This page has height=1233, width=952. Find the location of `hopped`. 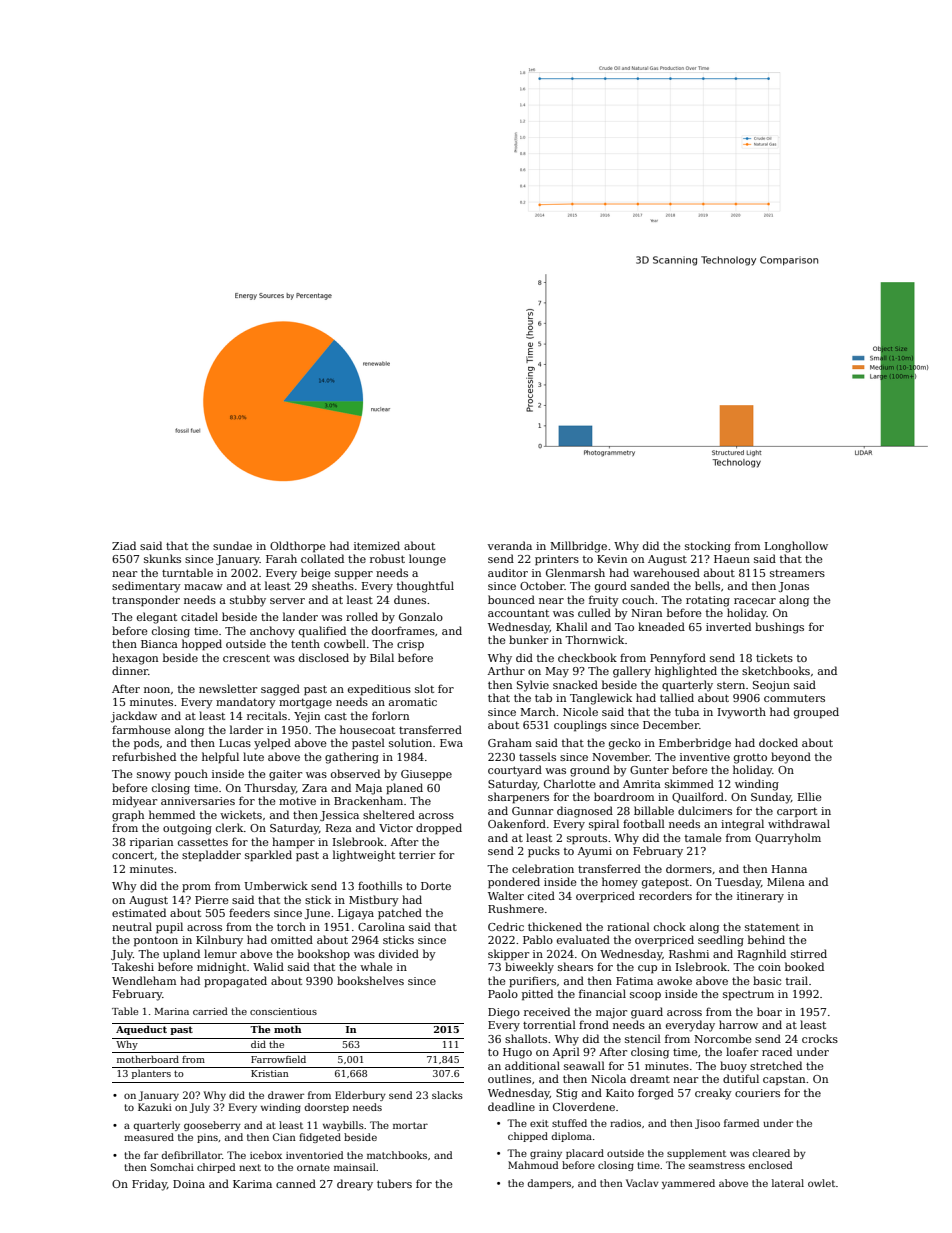

hopped is located at coordinates (202, 645).
